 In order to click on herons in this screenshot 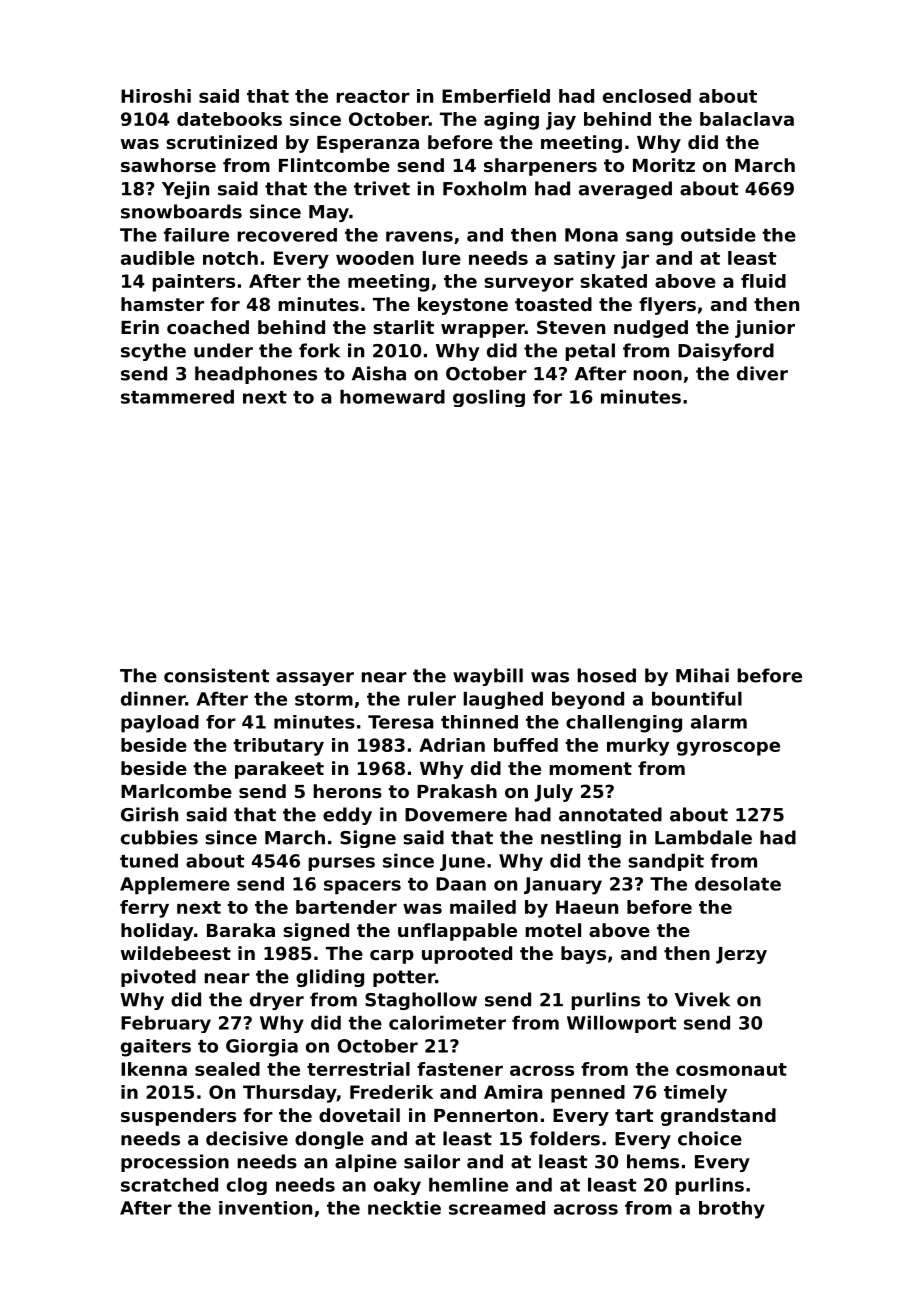, I will do `click(348, 791)`.
